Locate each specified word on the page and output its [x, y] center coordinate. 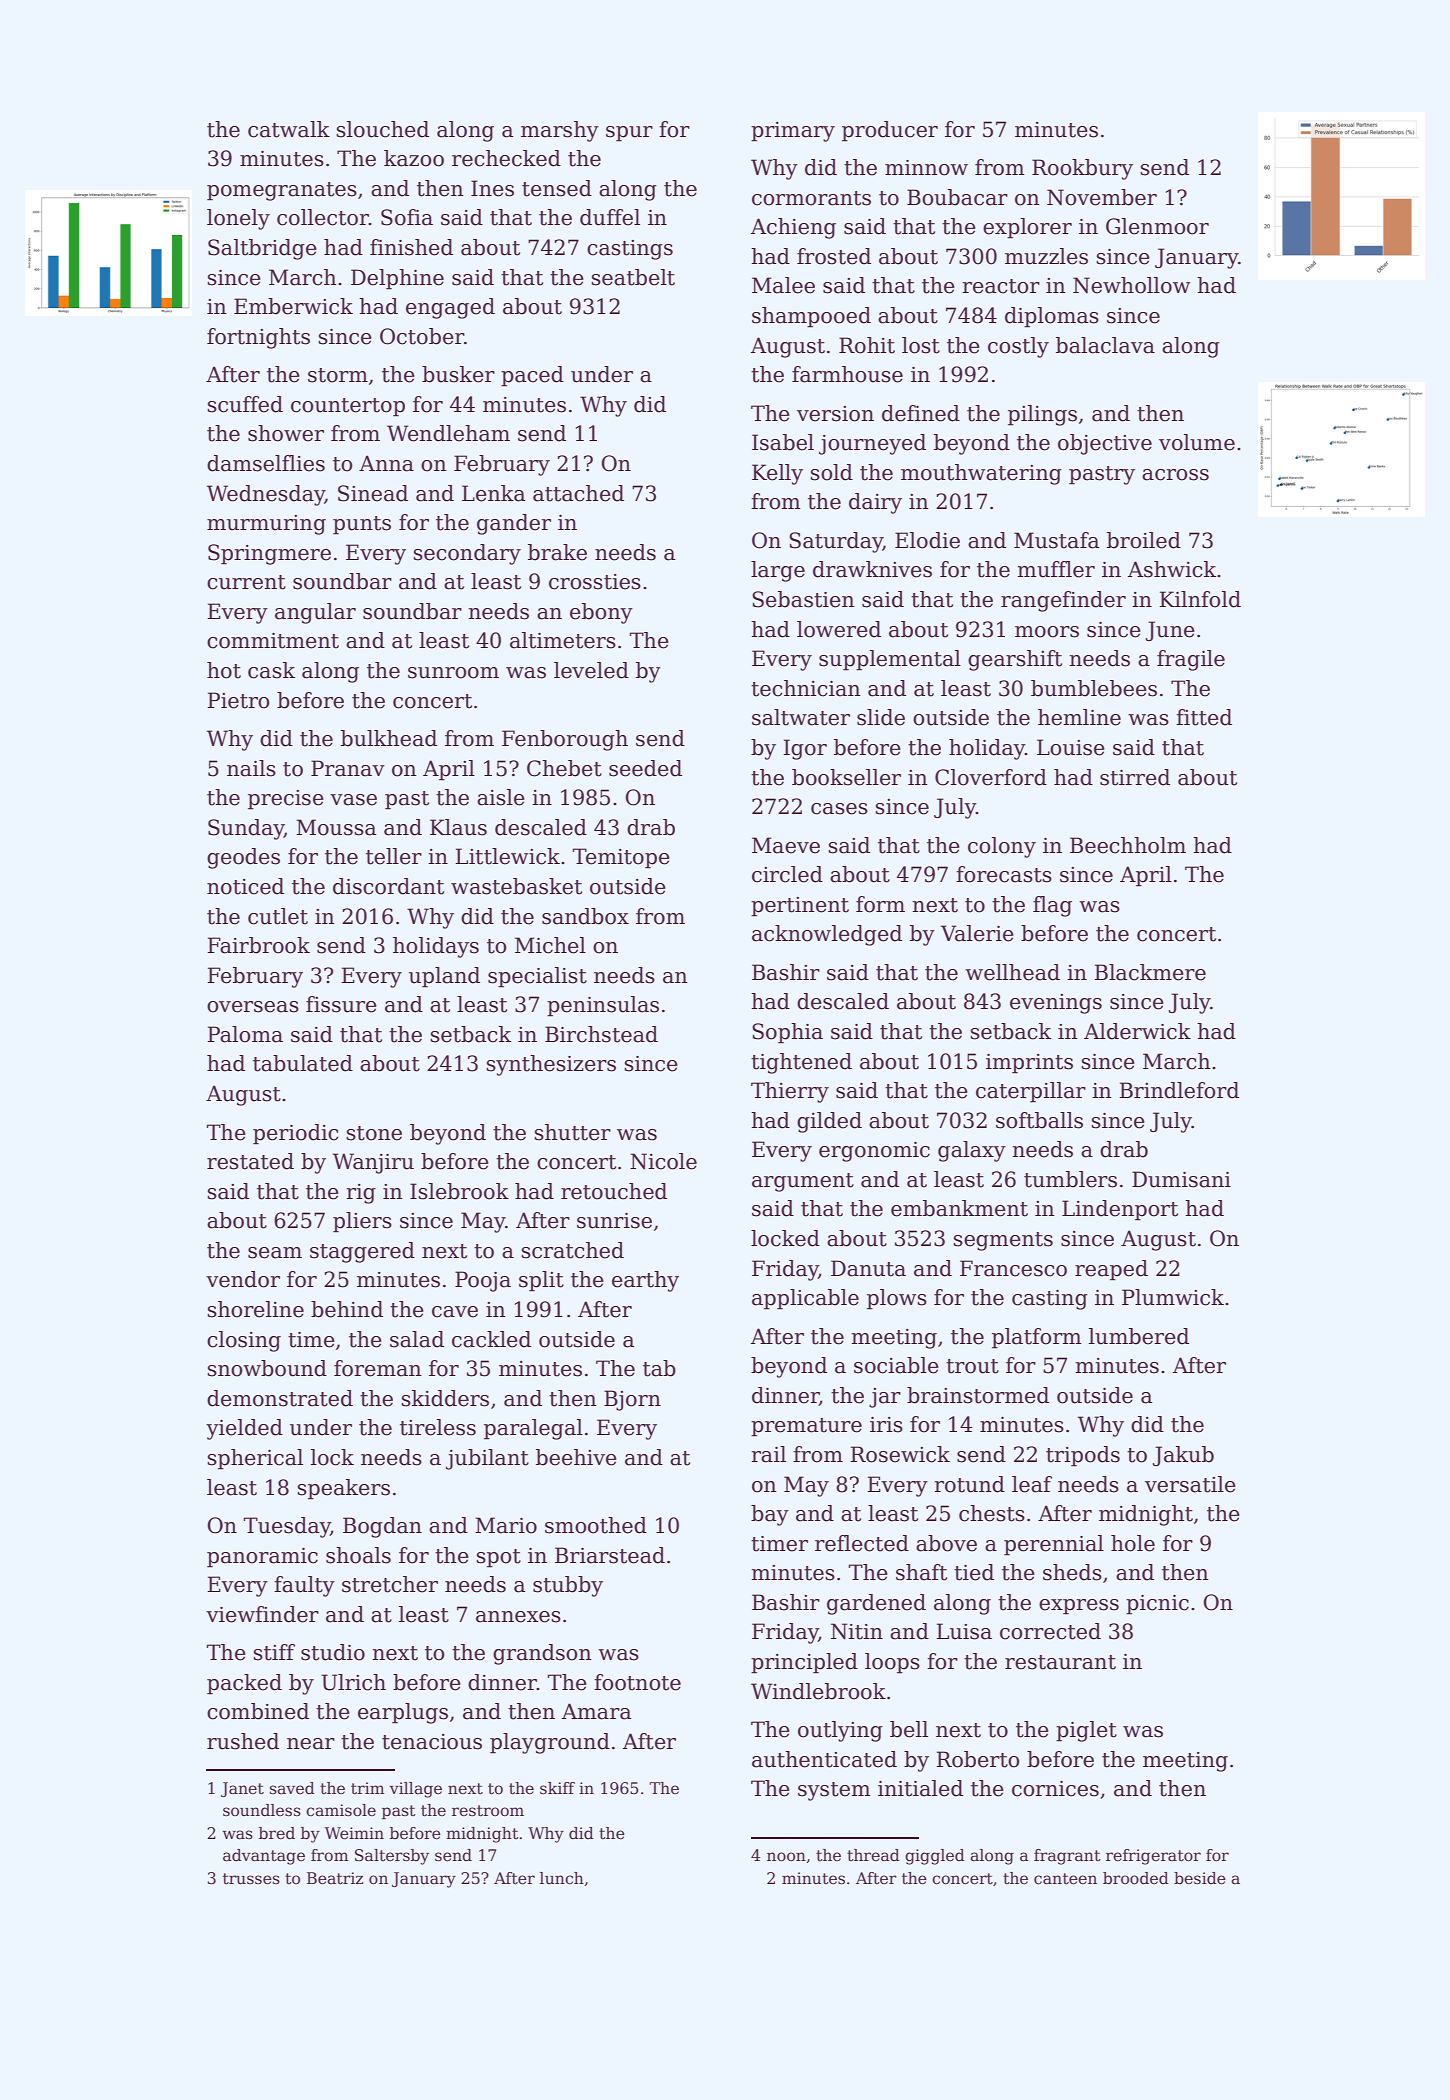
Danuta [868, 1268]
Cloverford [991, 777]
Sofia [407, 217]
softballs [1039, 1120]
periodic [296, 1134]
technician [806, 688]
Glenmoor [1157, 226]
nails [251, 768]
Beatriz [335, 1878]
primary [793, 132]
